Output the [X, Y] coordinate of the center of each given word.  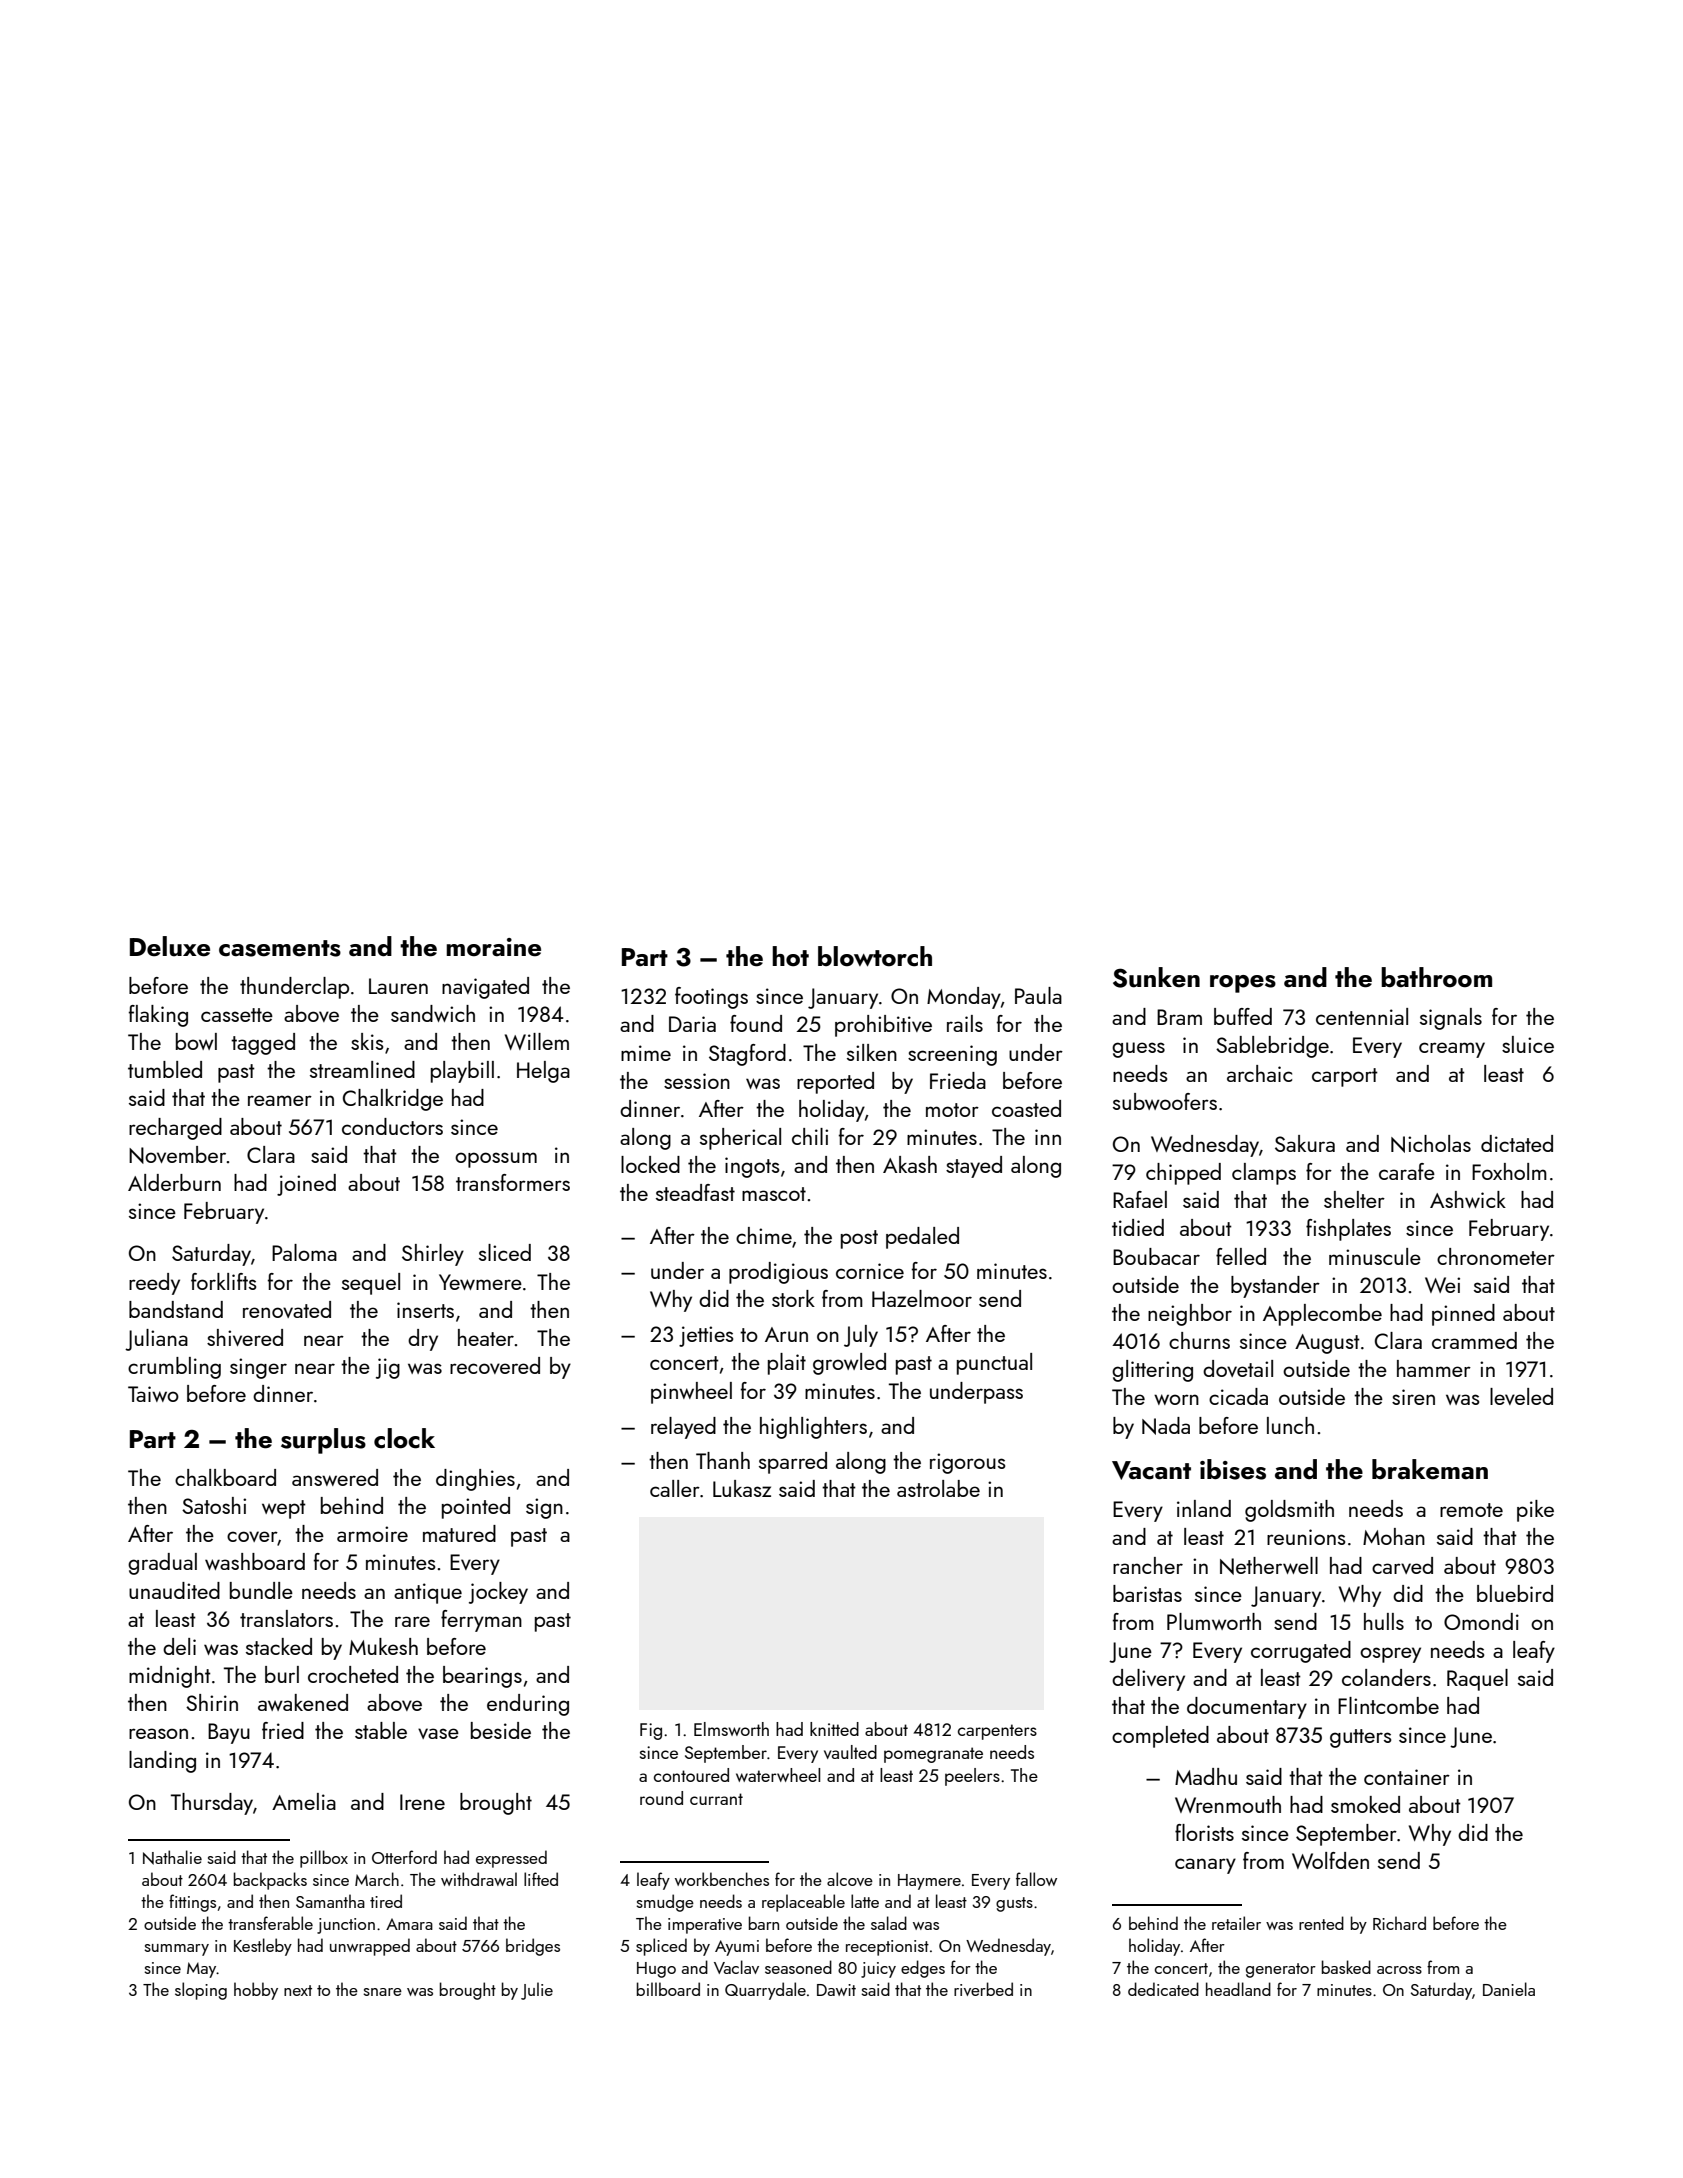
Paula [1038, 995]
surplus [323, 1441]
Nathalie [172, 1857]
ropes [1243, 984]
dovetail [1238, 1368]
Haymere [929, 1882]
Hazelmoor [922, 1298]
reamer [280, 1100]
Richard [1399, 1923]
